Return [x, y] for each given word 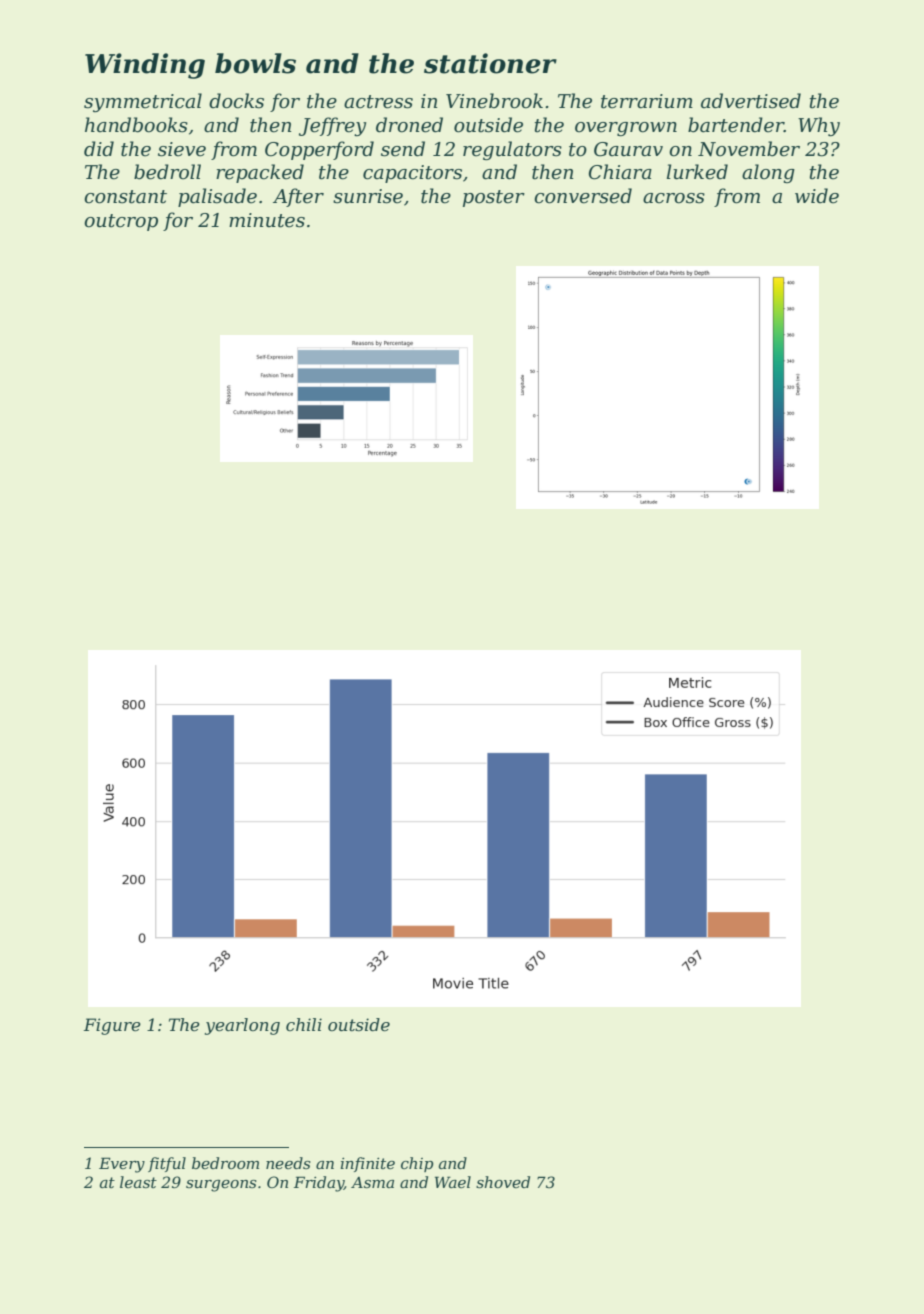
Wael [453, 1182]
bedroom [225, 1163]
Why [819, 126]
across [674, 198]
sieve [182, 149]
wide [817, 196]
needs [288, 1163]
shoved [503, 1182]
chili [304, 1024]
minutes [267, 220]
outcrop [121, 222]
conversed [583, 196]
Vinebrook [494, 101]
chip [417, 1164]
